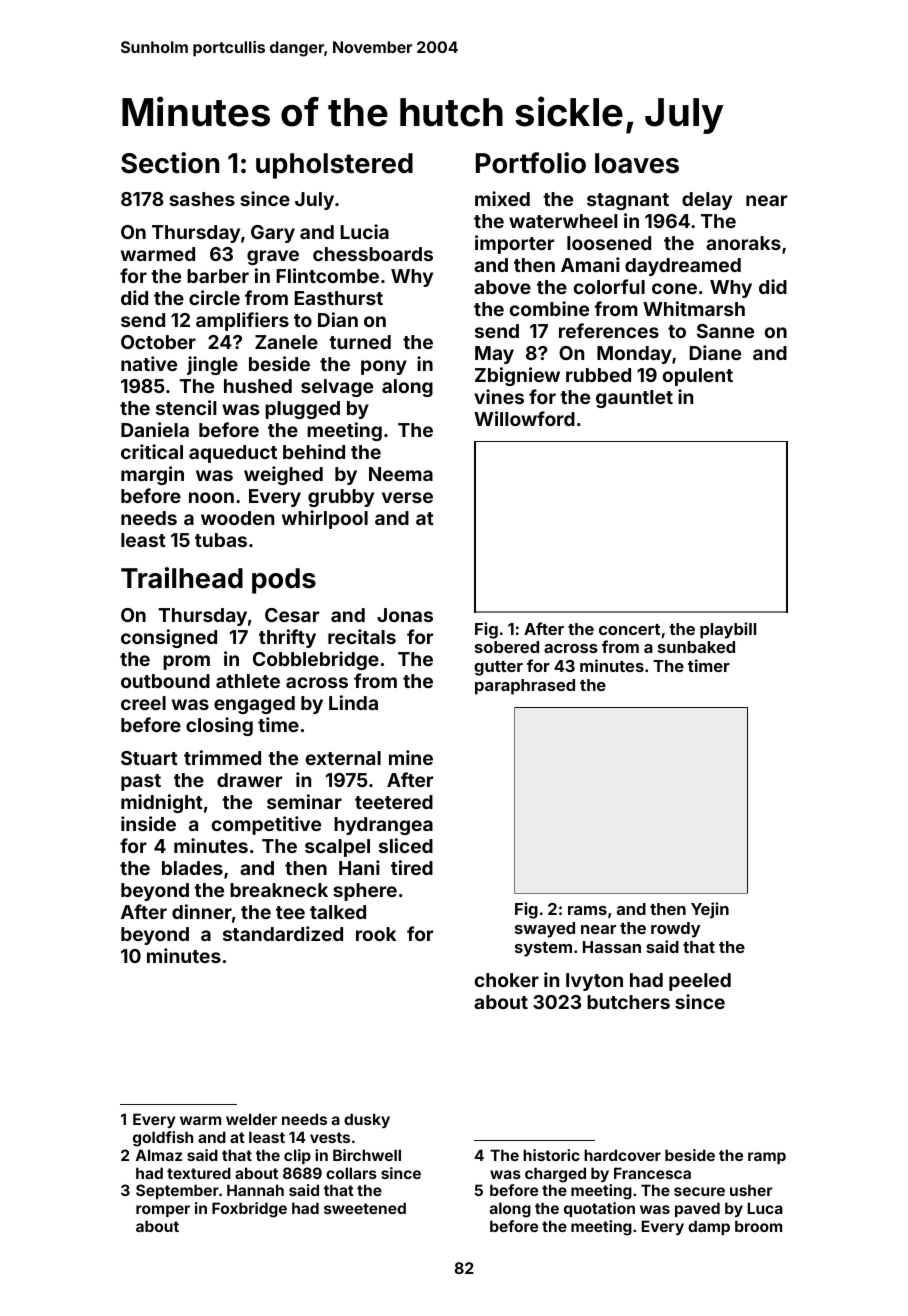 Image resolution: width=908 pixels, height=1316 pixels. What do you see at coordinates (531, 163) in the image?
I see `Portfolio` at bounding box center [531, 163].
